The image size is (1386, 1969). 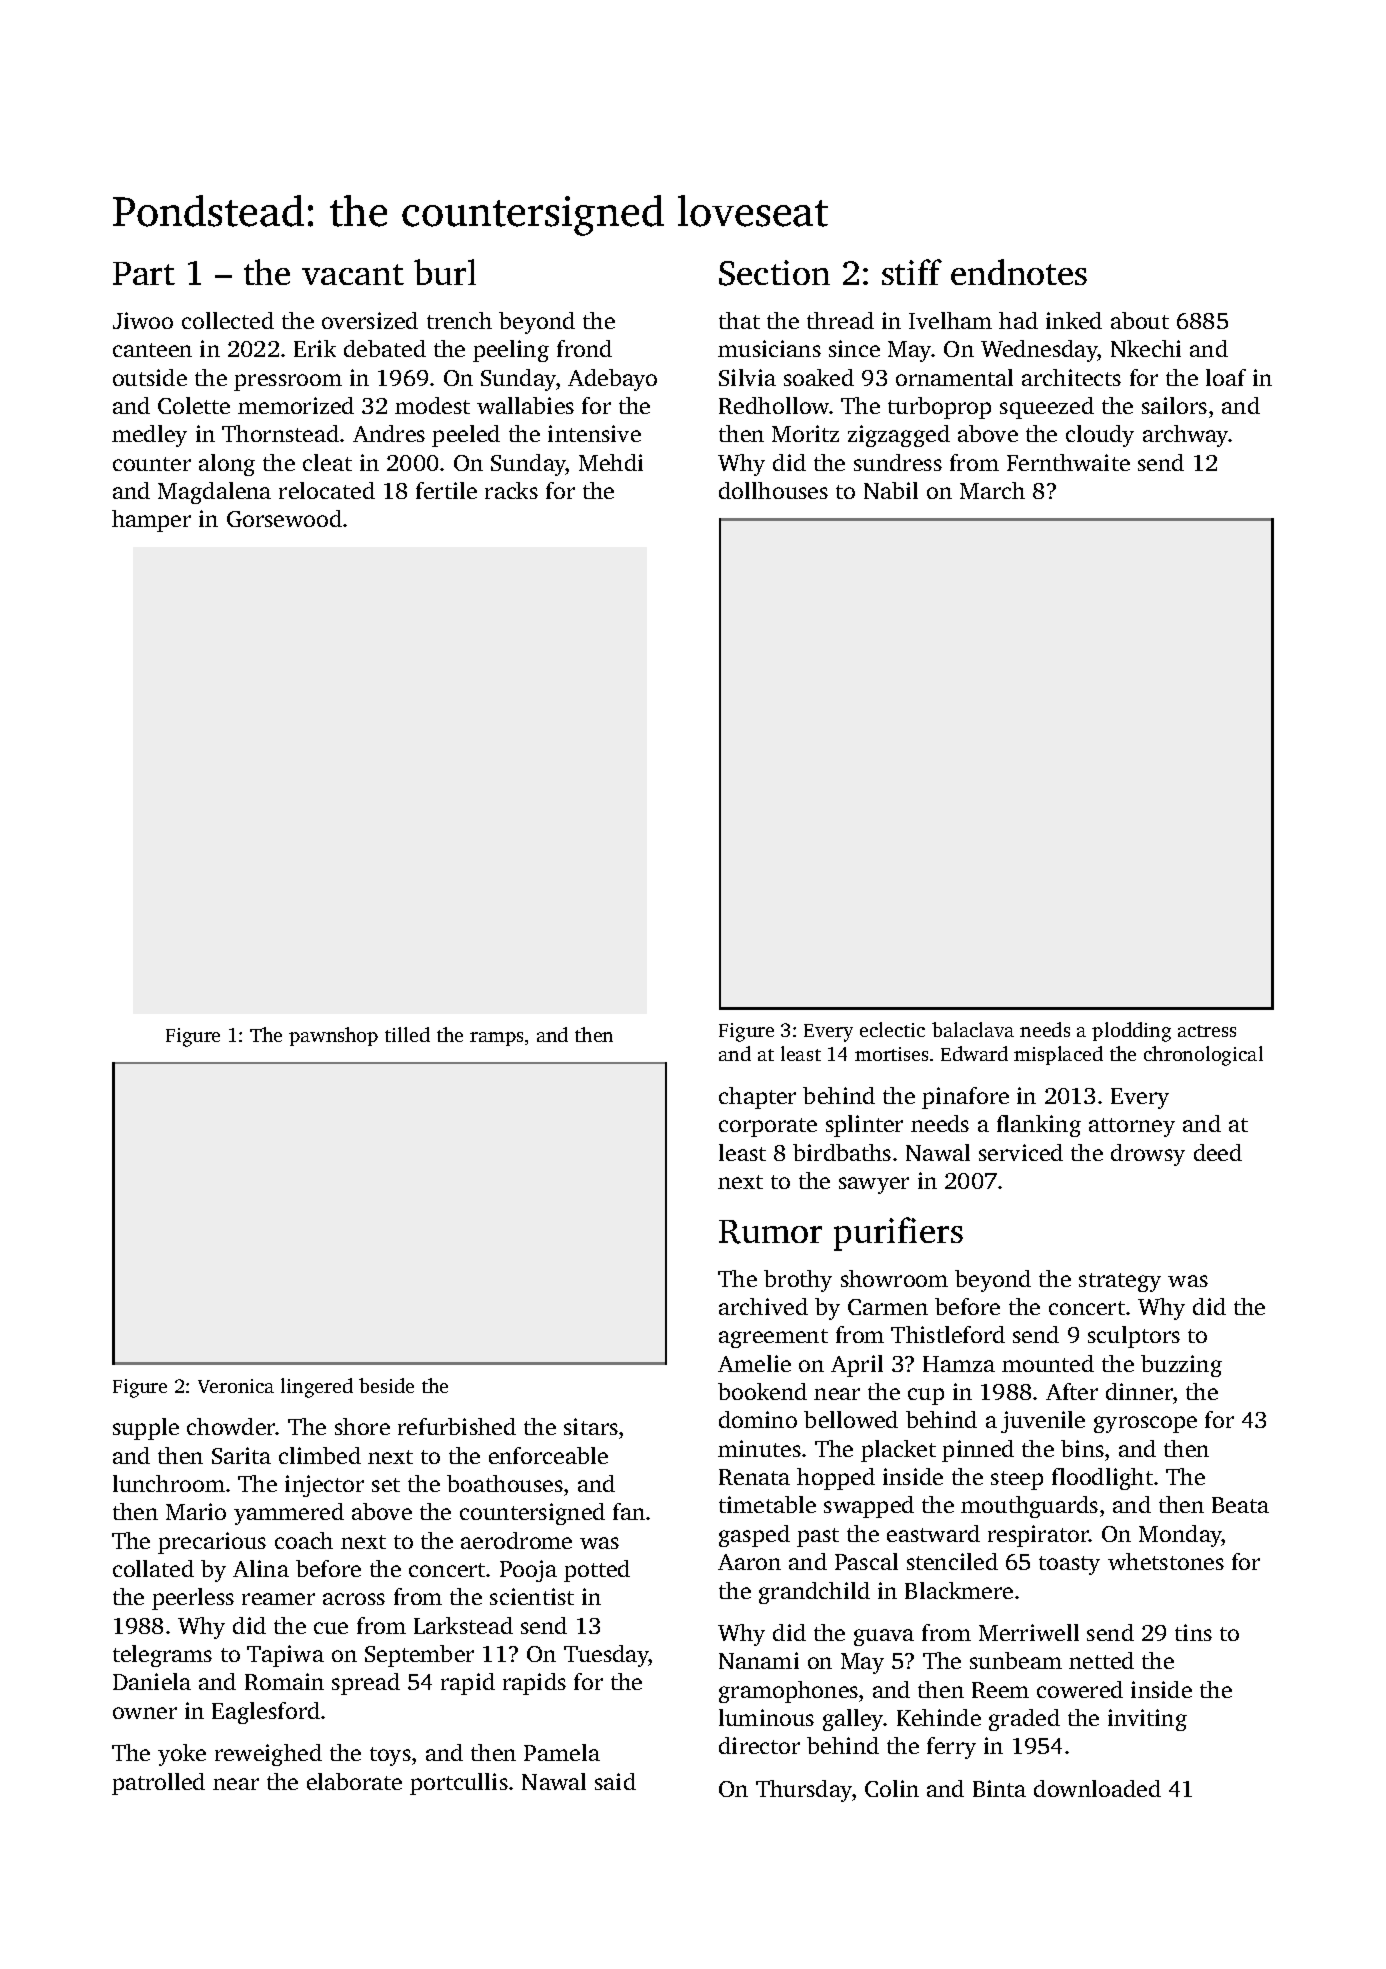 I want to click on ramps, so click(x=496, y=1039).
